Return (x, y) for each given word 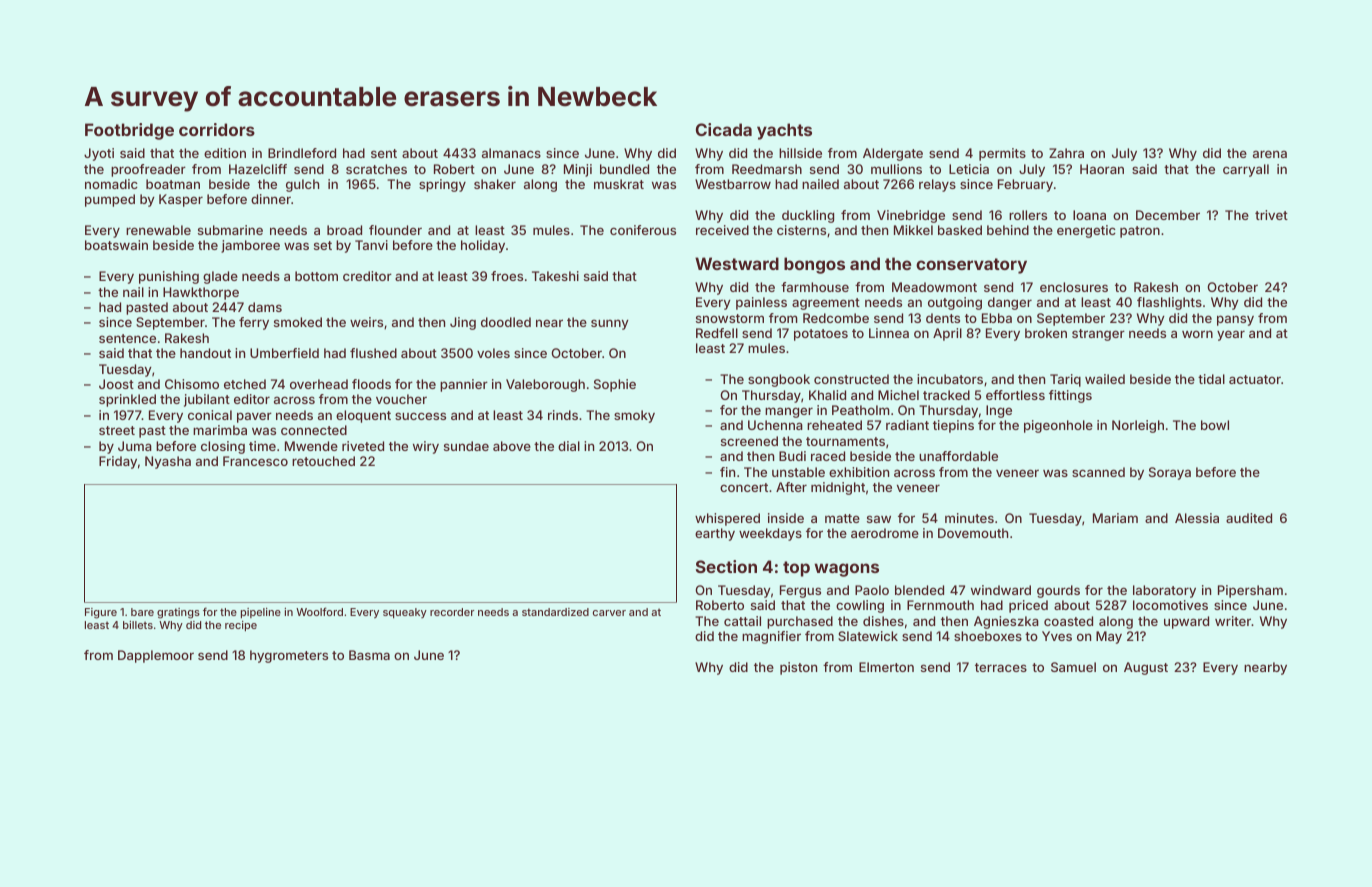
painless (761, 303)
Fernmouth (940, 605)
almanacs (511, 153)
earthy (715, 534)
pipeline (261, 613)
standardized (555, 612)
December (1168, 215)
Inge (999, 411)
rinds (563, 415)
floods (371, 384)
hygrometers (289, 656)
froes (507, 276)
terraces (1001, 667)
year (1231, 335)
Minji (578, 170)
